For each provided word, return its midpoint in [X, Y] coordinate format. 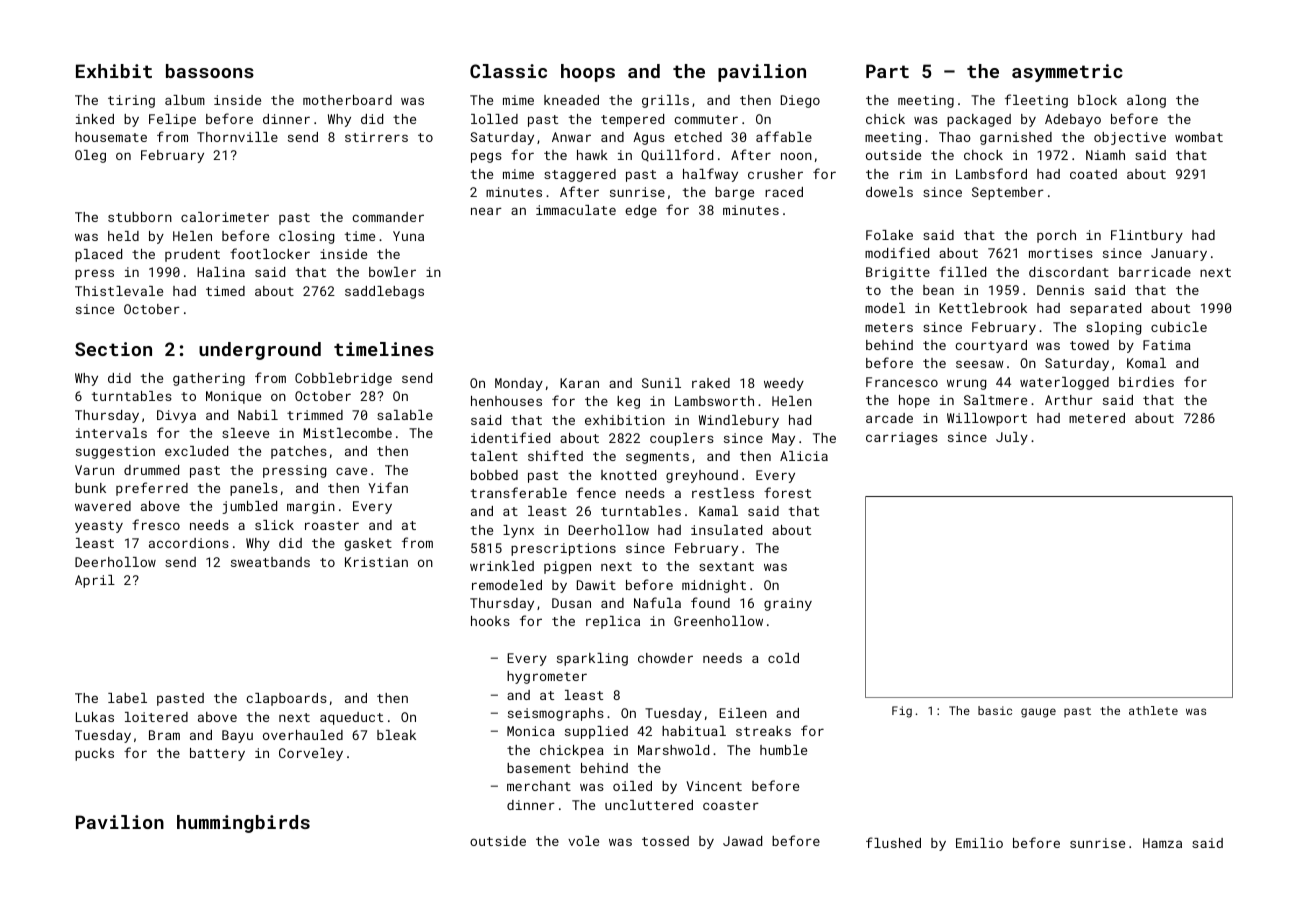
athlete [1153, 710]
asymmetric [1067, 73]
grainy [788, 604]
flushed [893, 842]
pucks [94, 754]
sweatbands [270, 562]
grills [665, 101]
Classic [508, 71]
